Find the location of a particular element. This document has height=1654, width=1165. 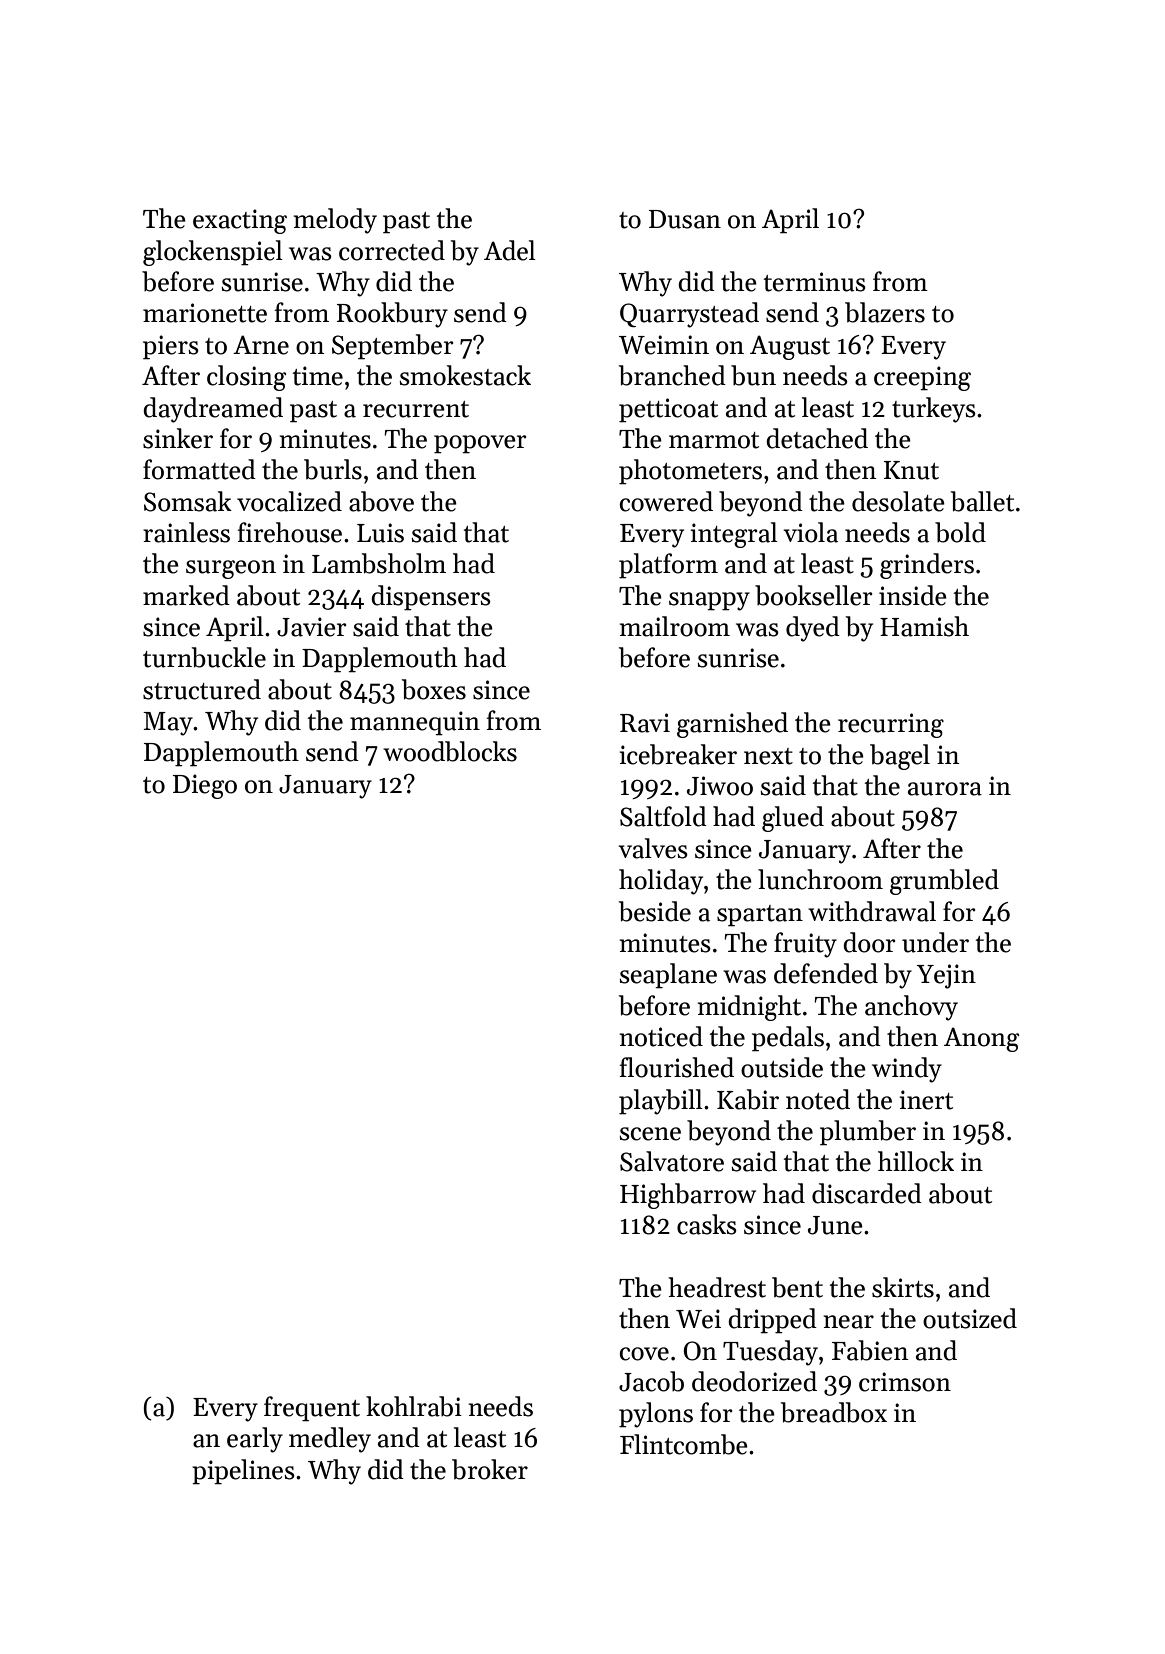

hillock is located at coordinates (916, 1161).
